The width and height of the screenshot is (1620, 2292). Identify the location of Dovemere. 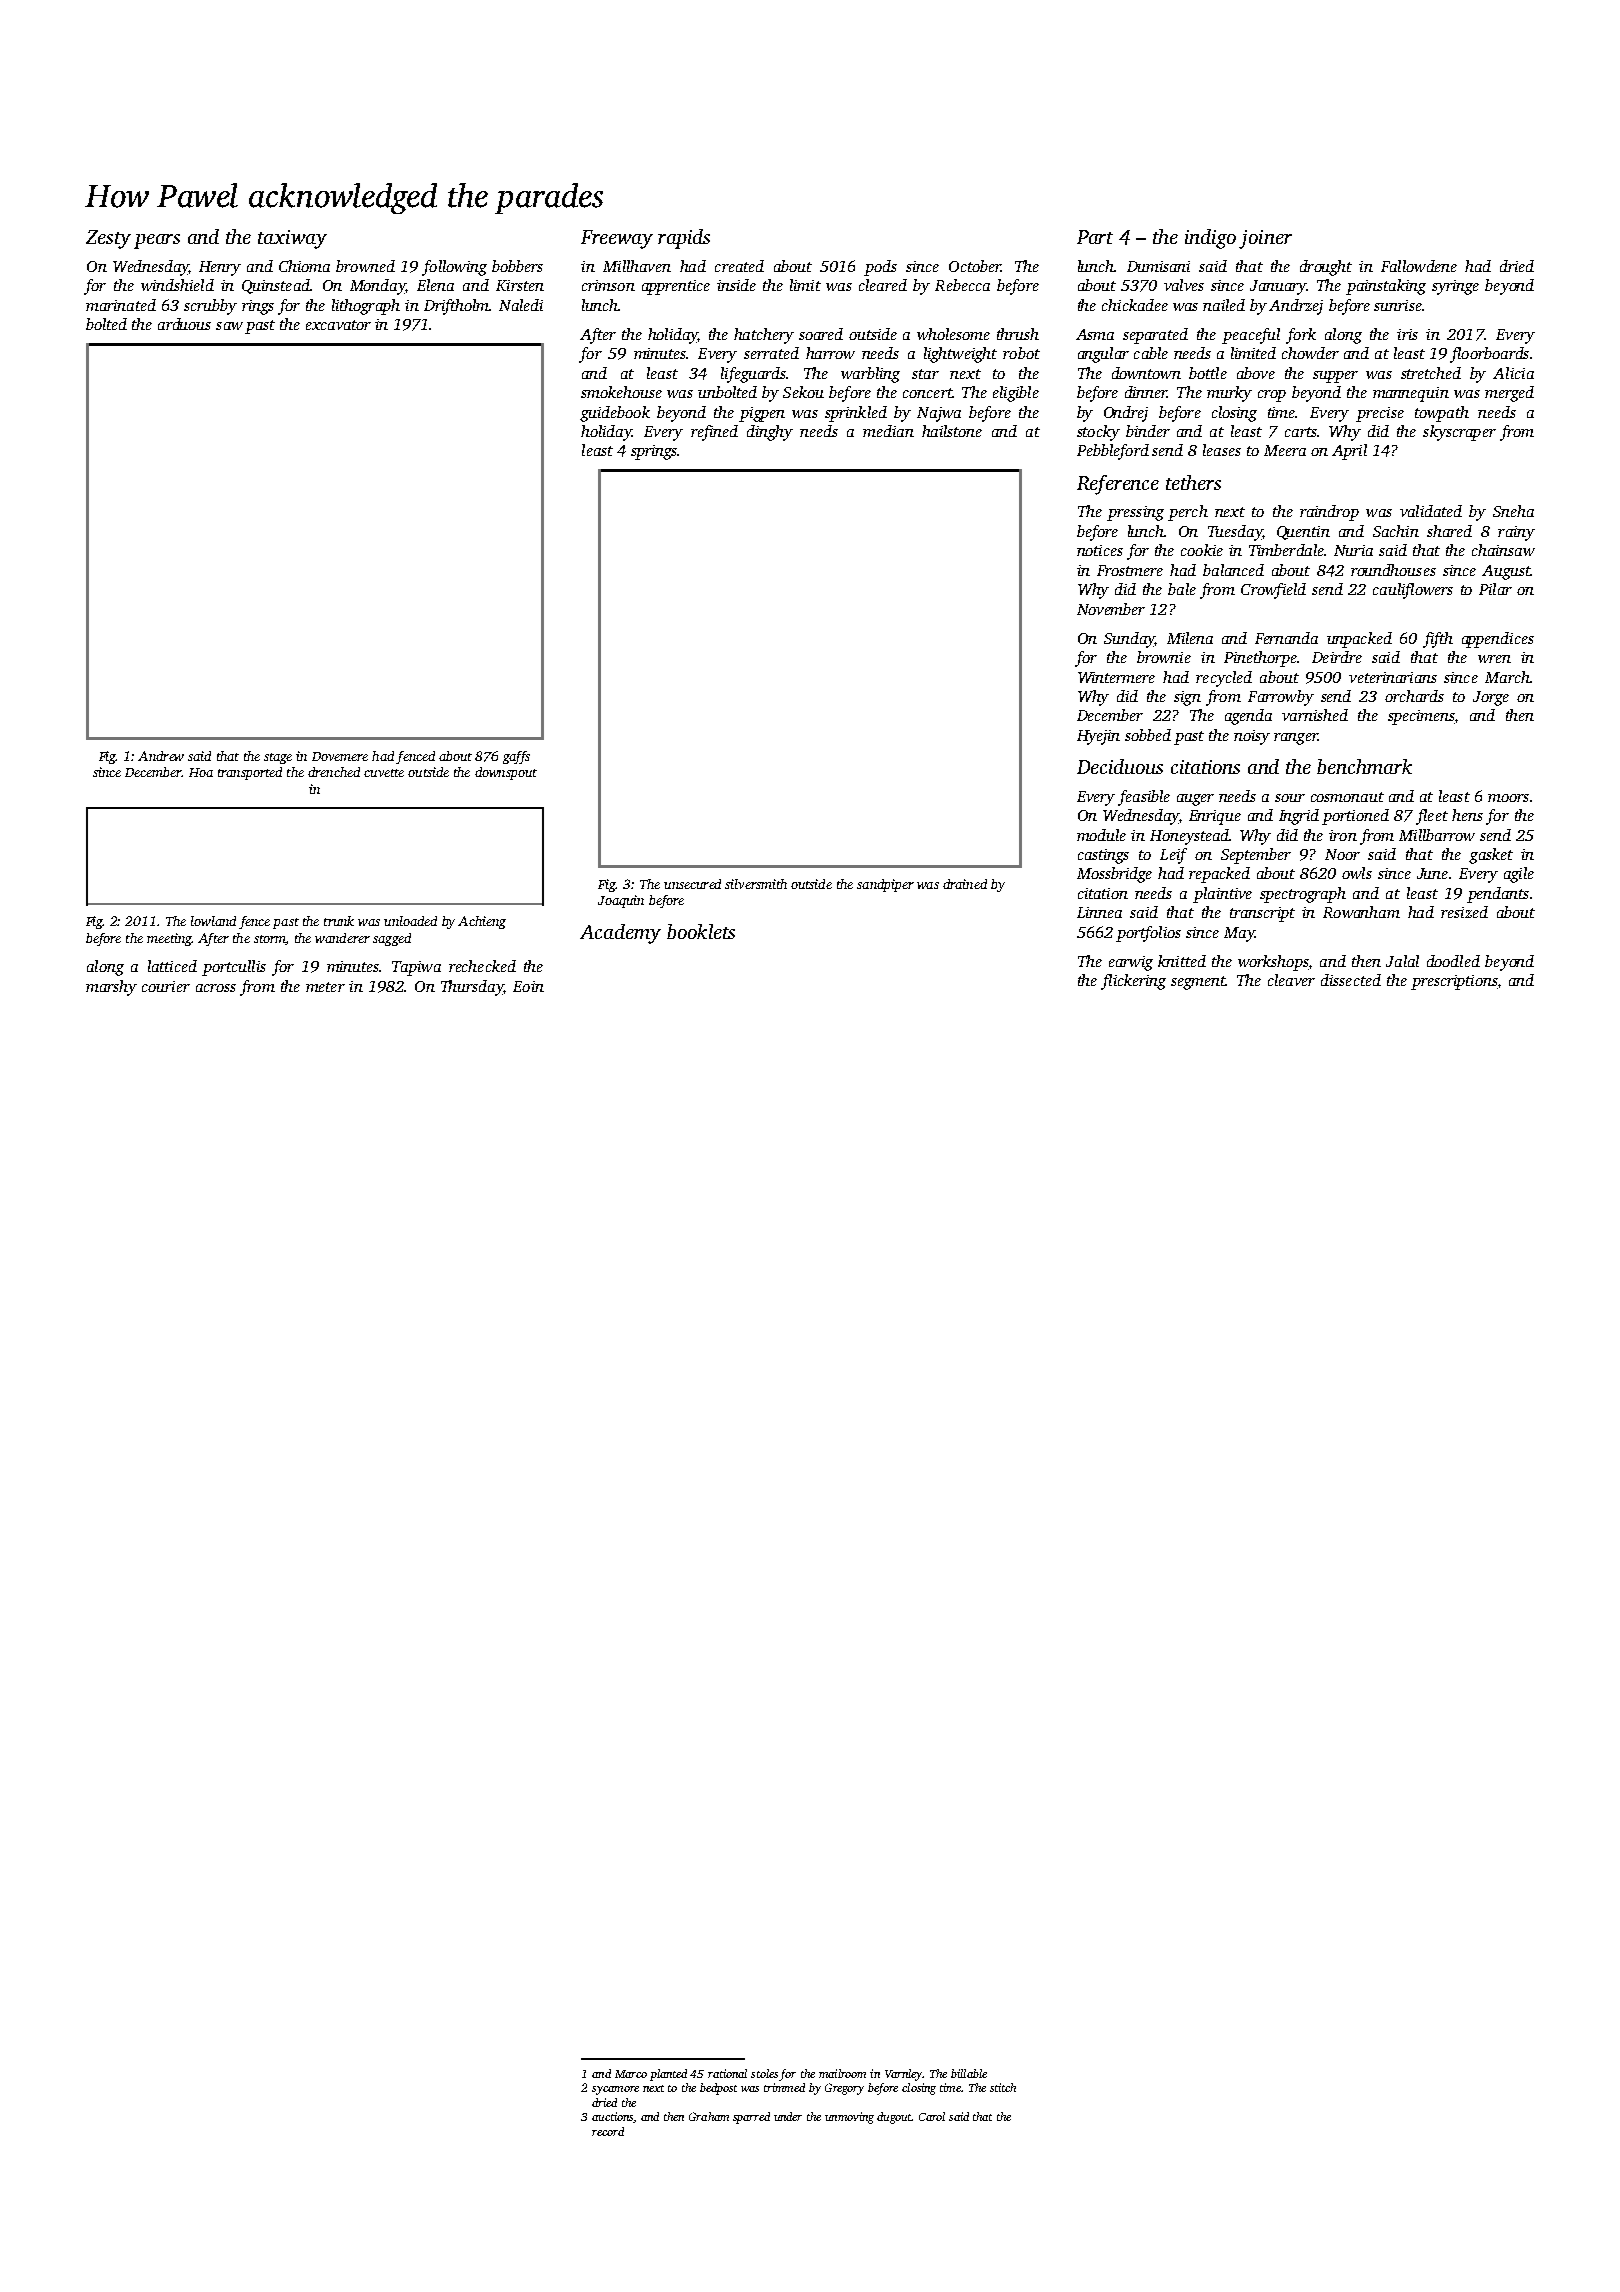
(340, 756).
